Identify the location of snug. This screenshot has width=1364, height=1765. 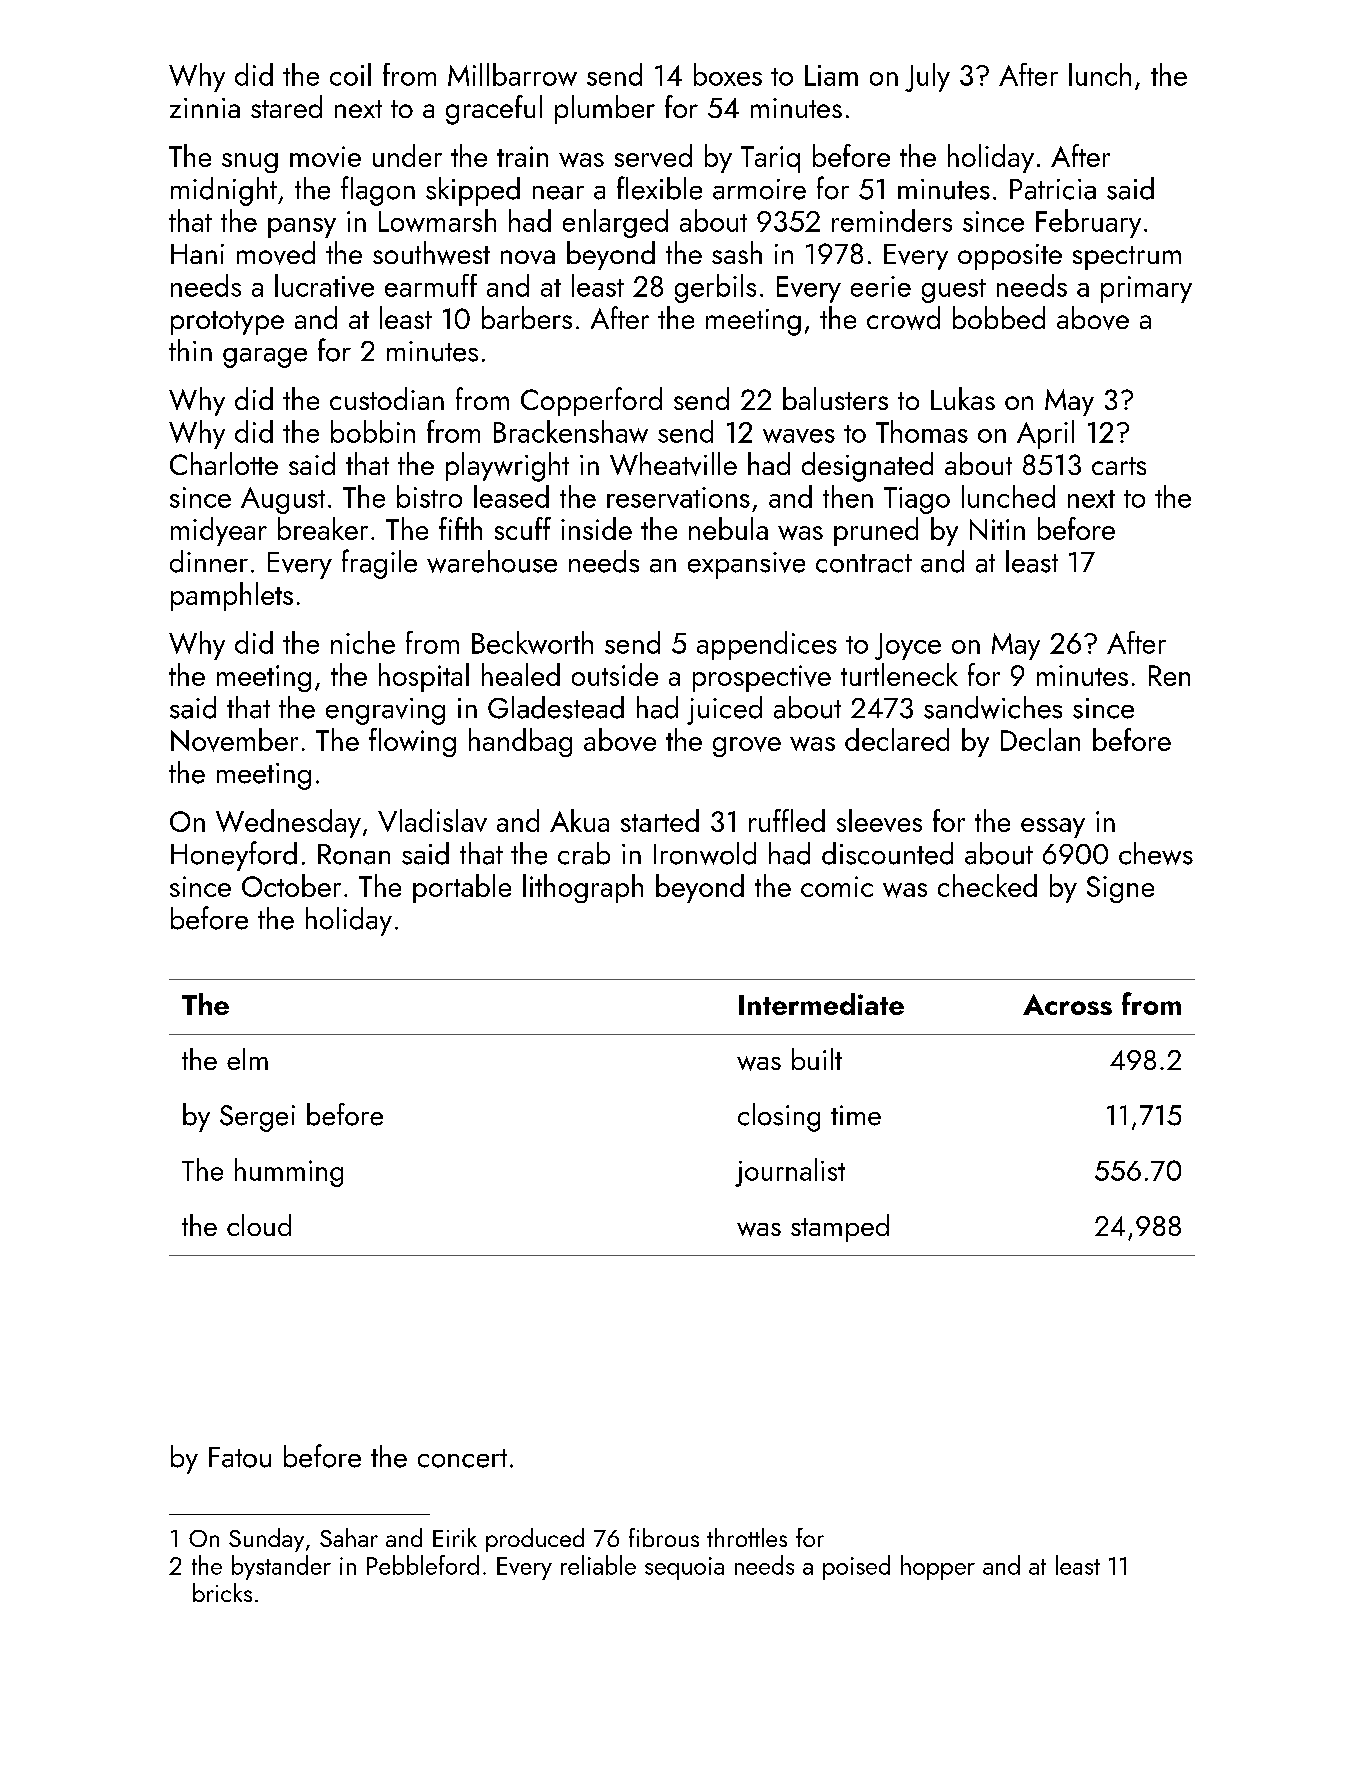
(250, 163).
